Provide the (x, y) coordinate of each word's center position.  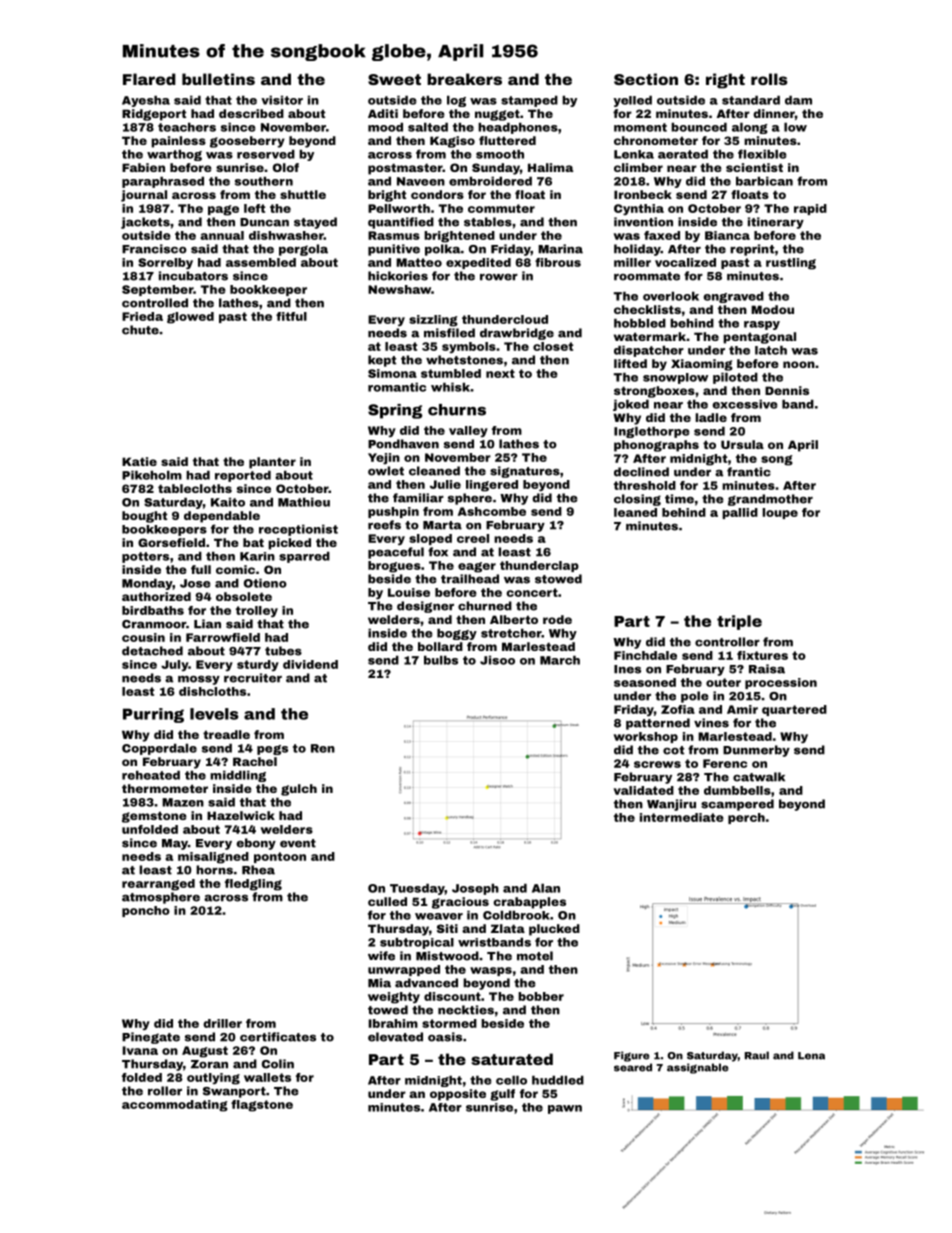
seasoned (645, 682)
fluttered (507, 140)
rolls (769, 79)
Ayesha (146, 101)
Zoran (209, 1064)
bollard (440, 646)
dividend (310, 664)
